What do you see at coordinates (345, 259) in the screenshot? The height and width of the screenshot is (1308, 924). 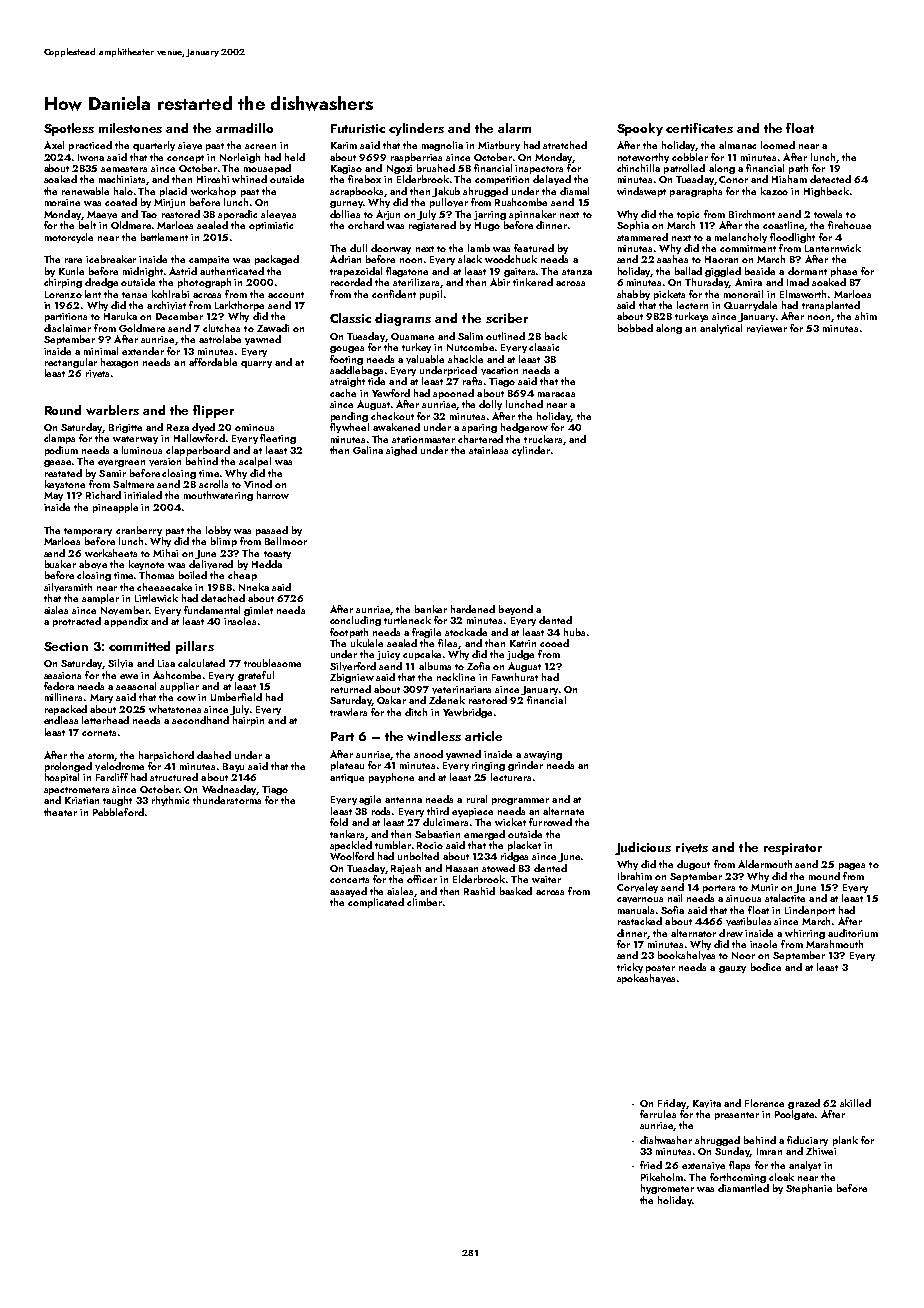 I see `Adrian` at bounding box center [345, 259].
